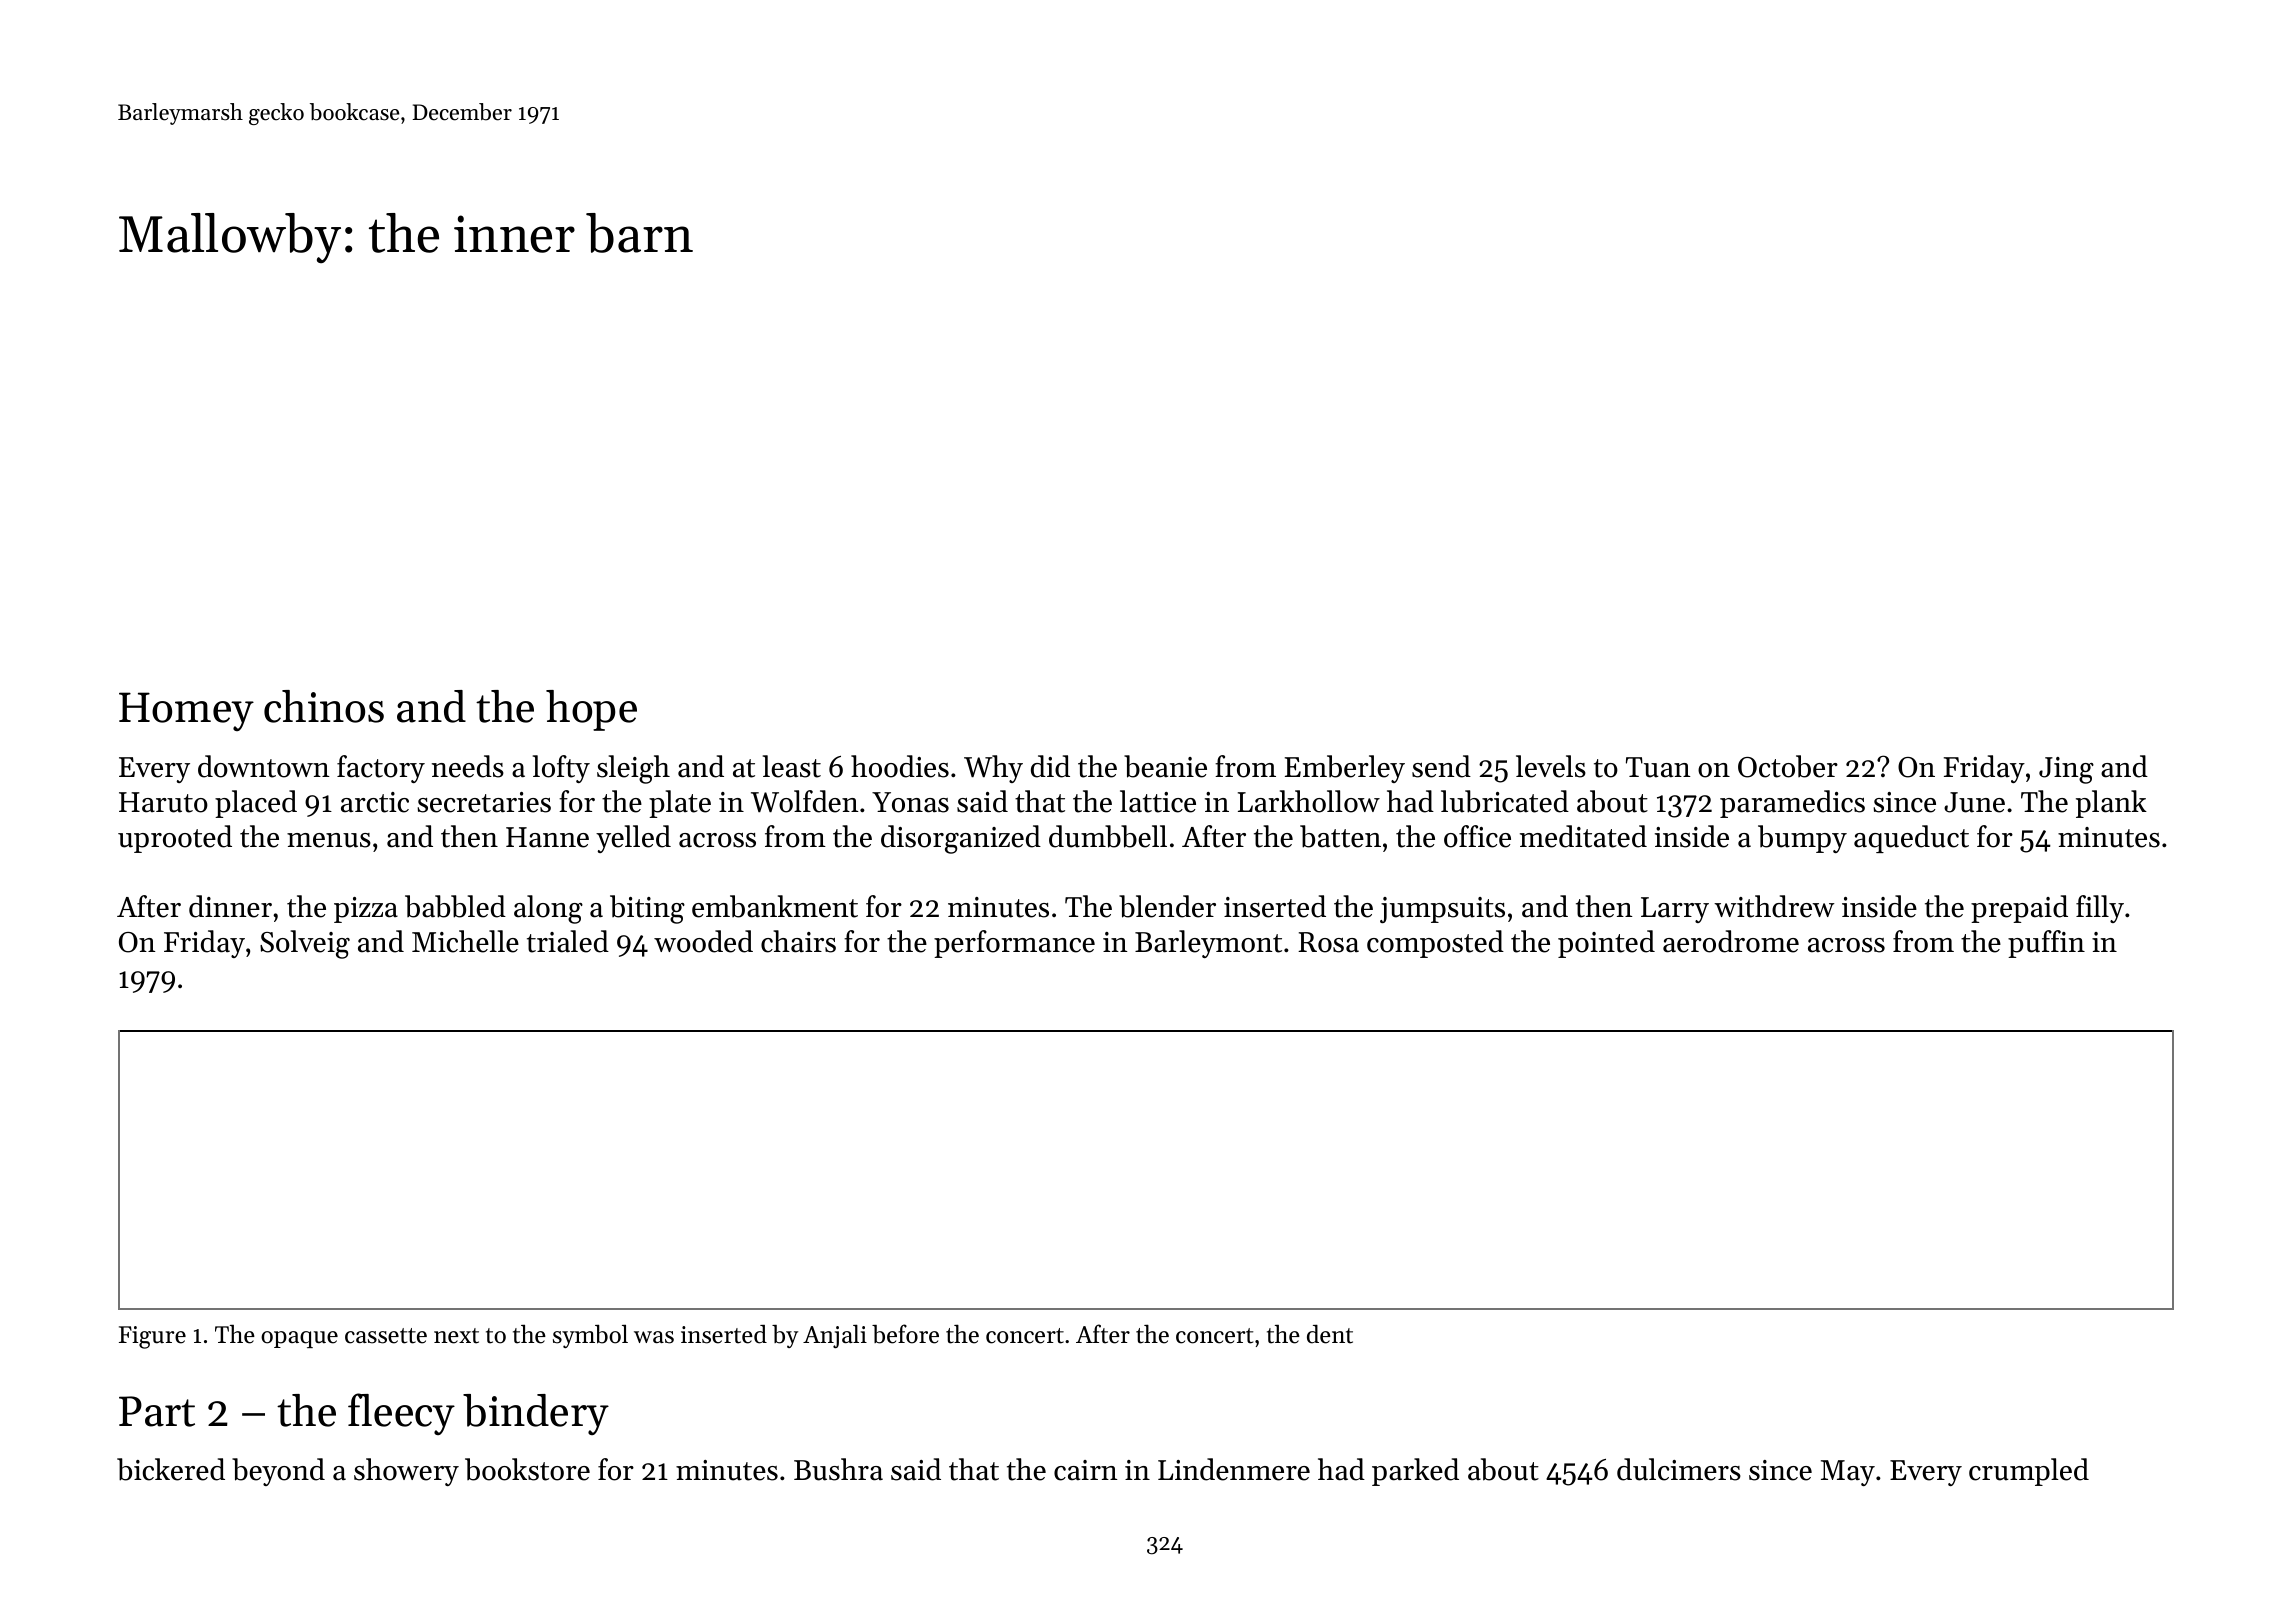 This document has height=1620, width=2292. I want to click on chinos, so click(324, 706).
